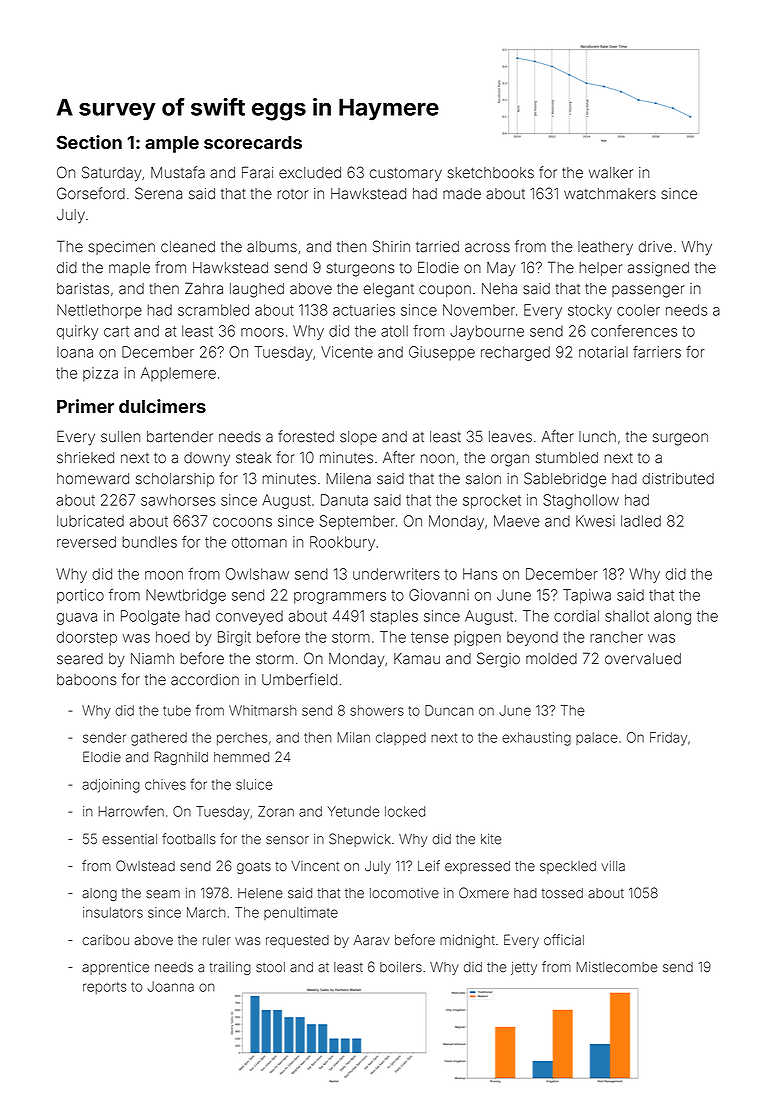  I want to click on customary, so click(406, 174).
